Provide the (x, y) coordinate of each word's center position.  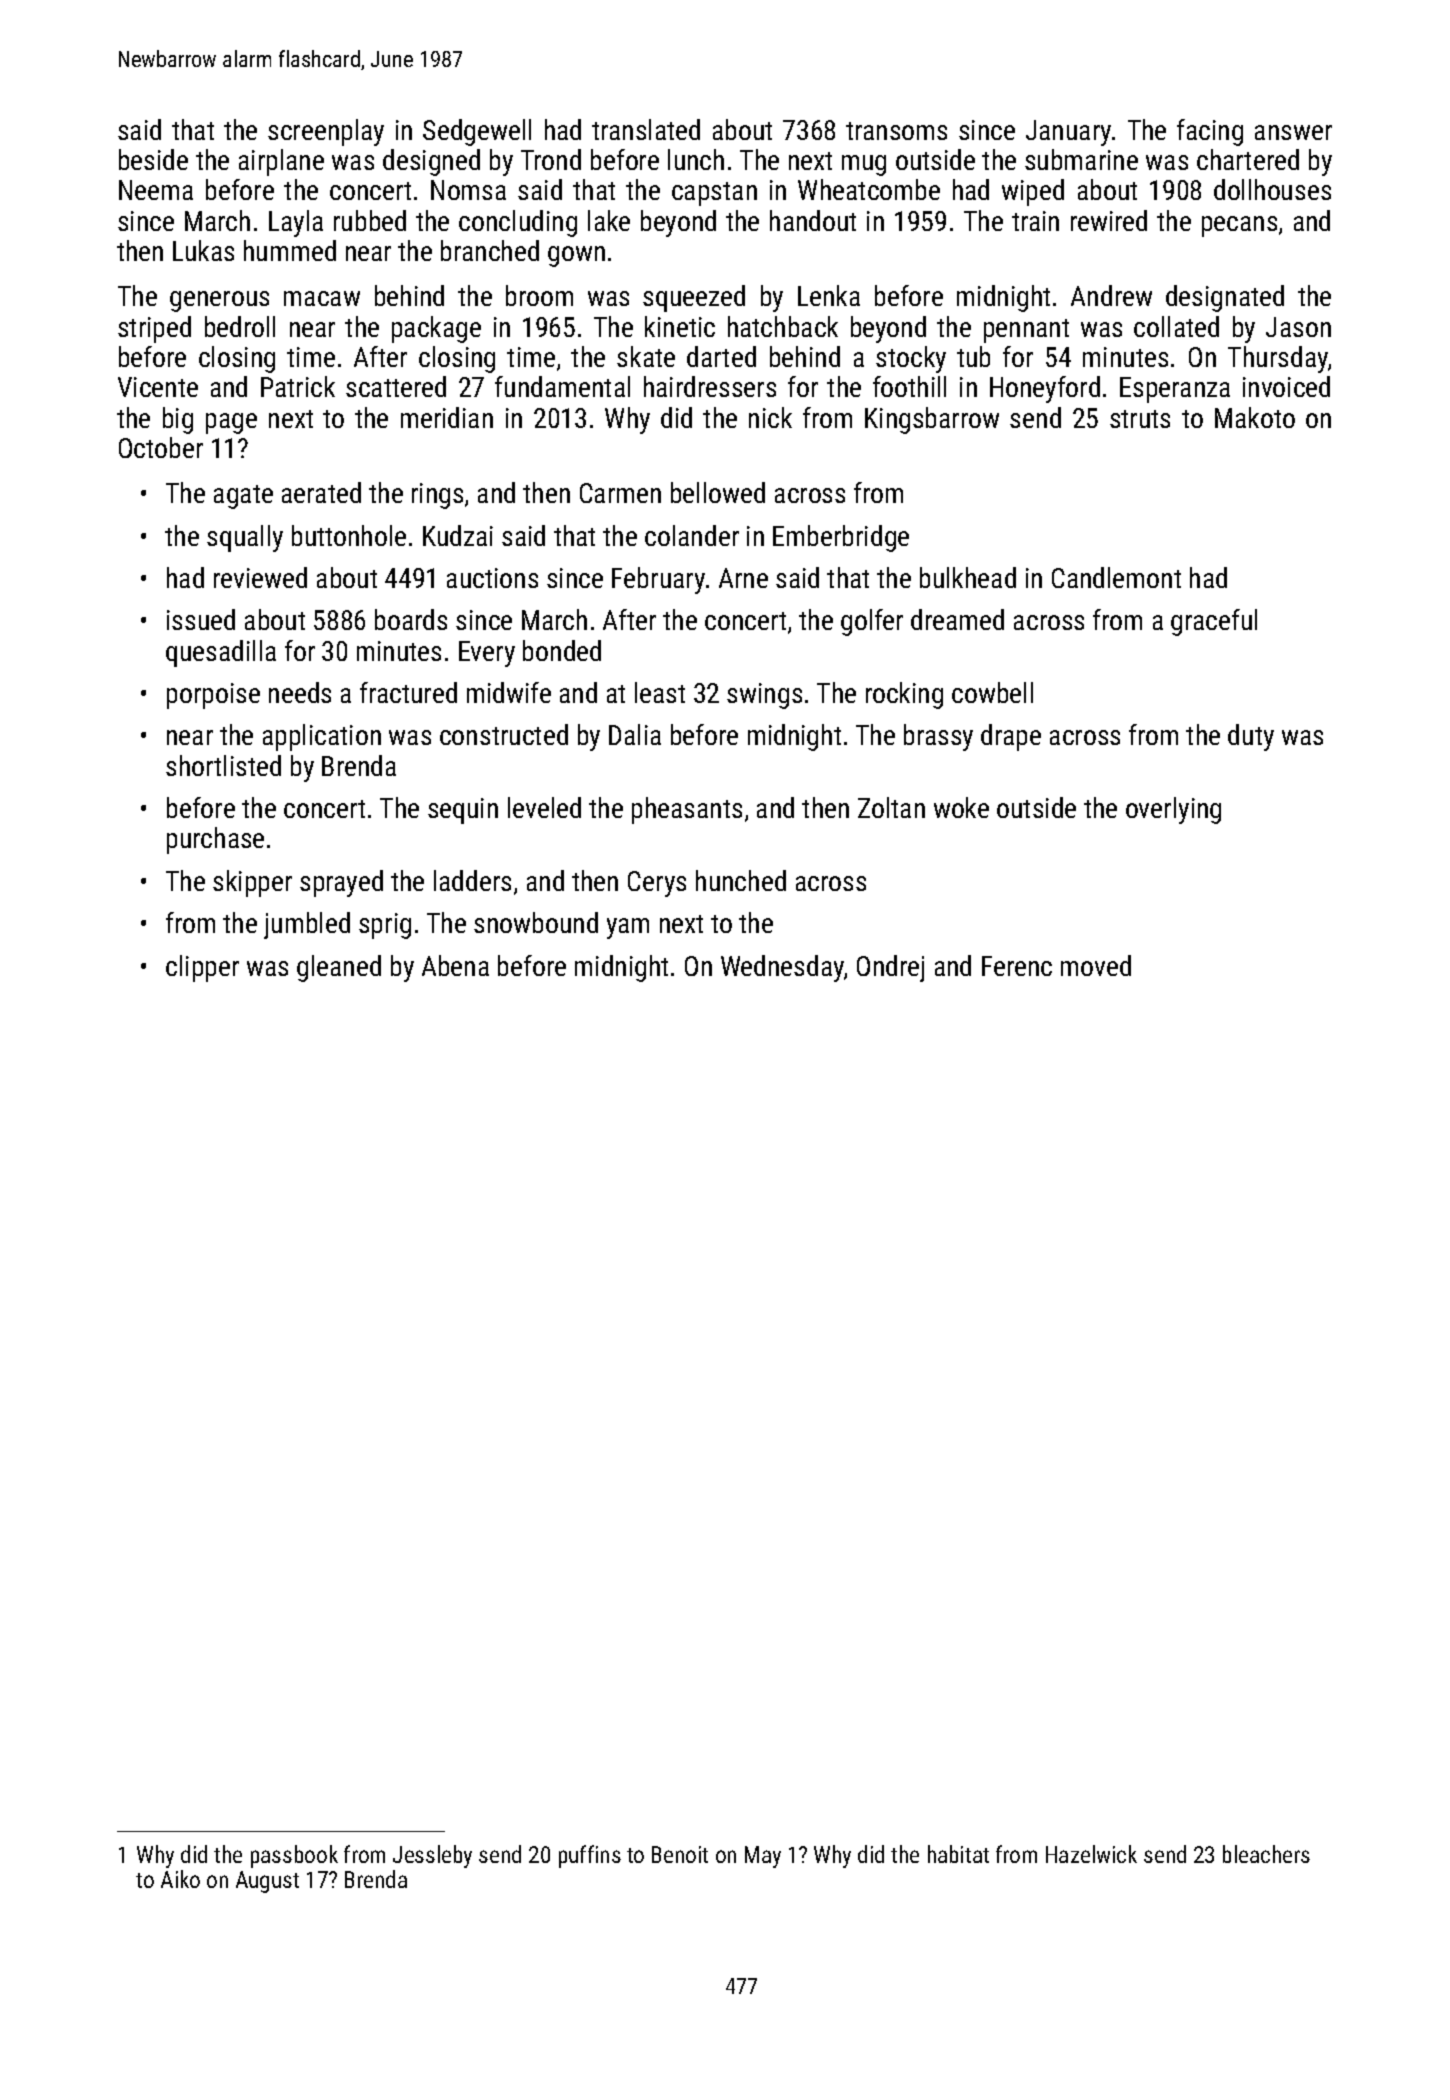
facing (1210, 132)
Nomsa (468, 190)
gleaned (339, 968)
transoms (896, 131)
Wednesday (782, 968)
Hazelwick (1091, 1854)
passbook (294, 1856)
